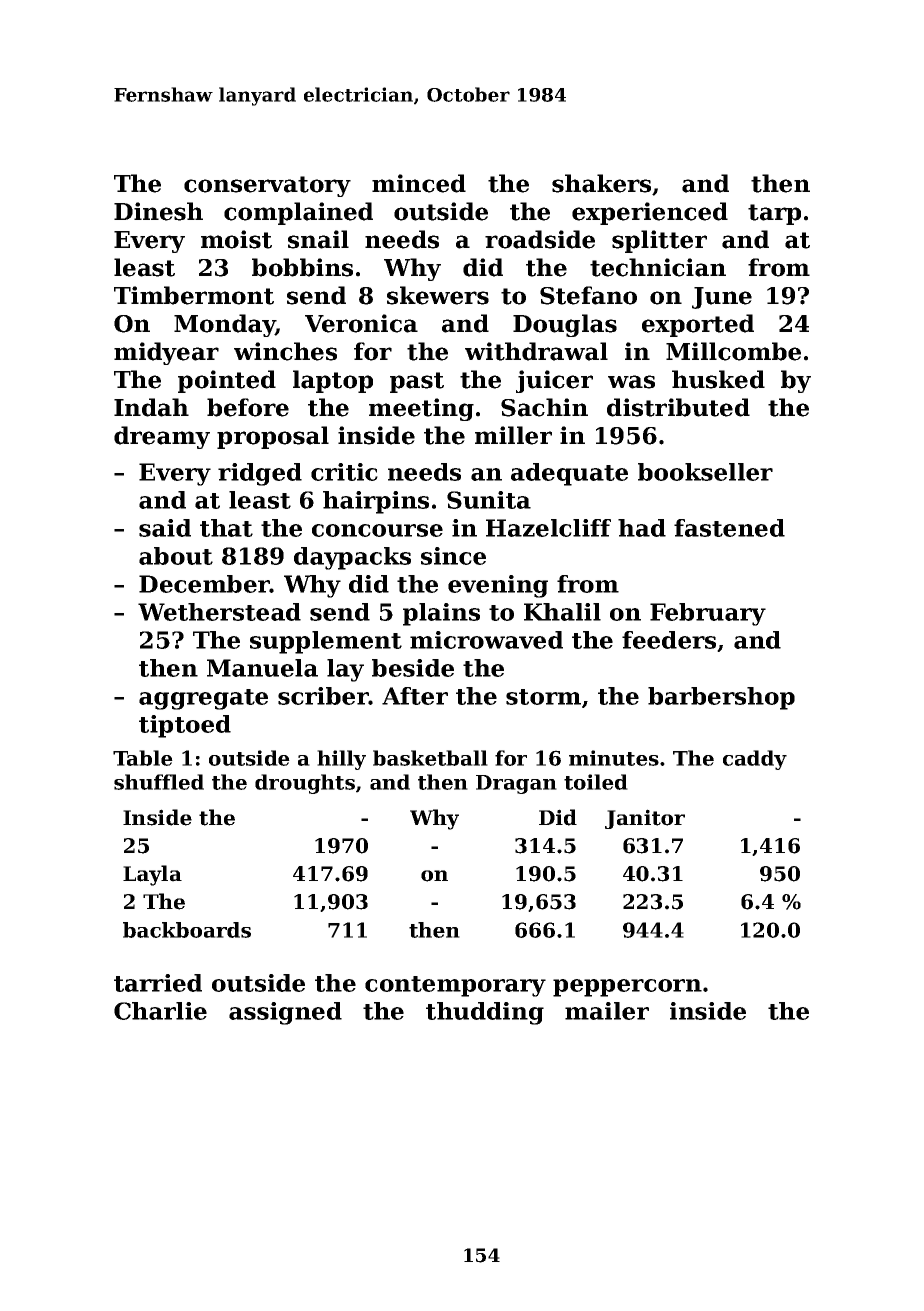  I want to click on mailer, so click(607, 1011).
